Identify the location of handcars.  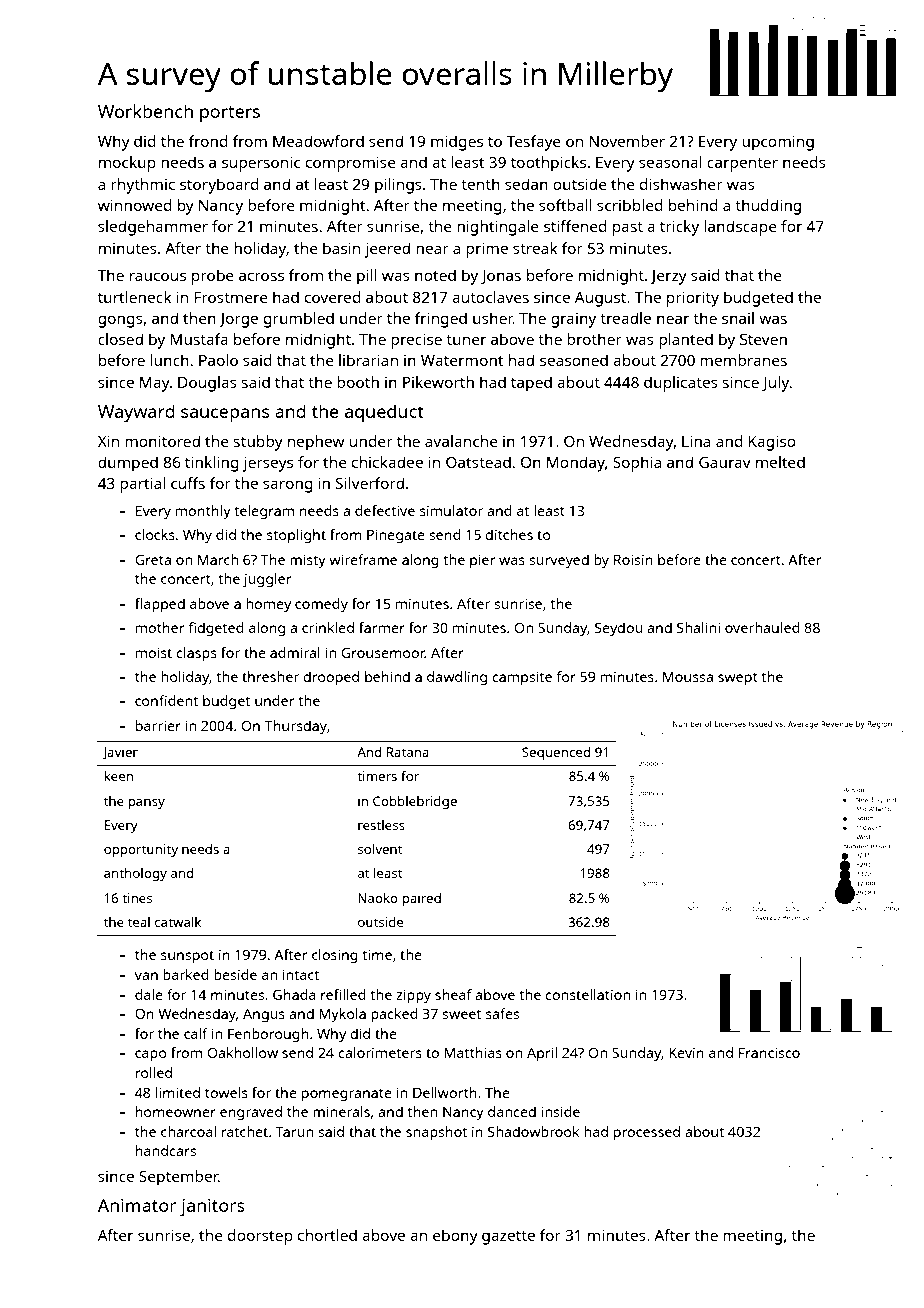
(166, 1150).
